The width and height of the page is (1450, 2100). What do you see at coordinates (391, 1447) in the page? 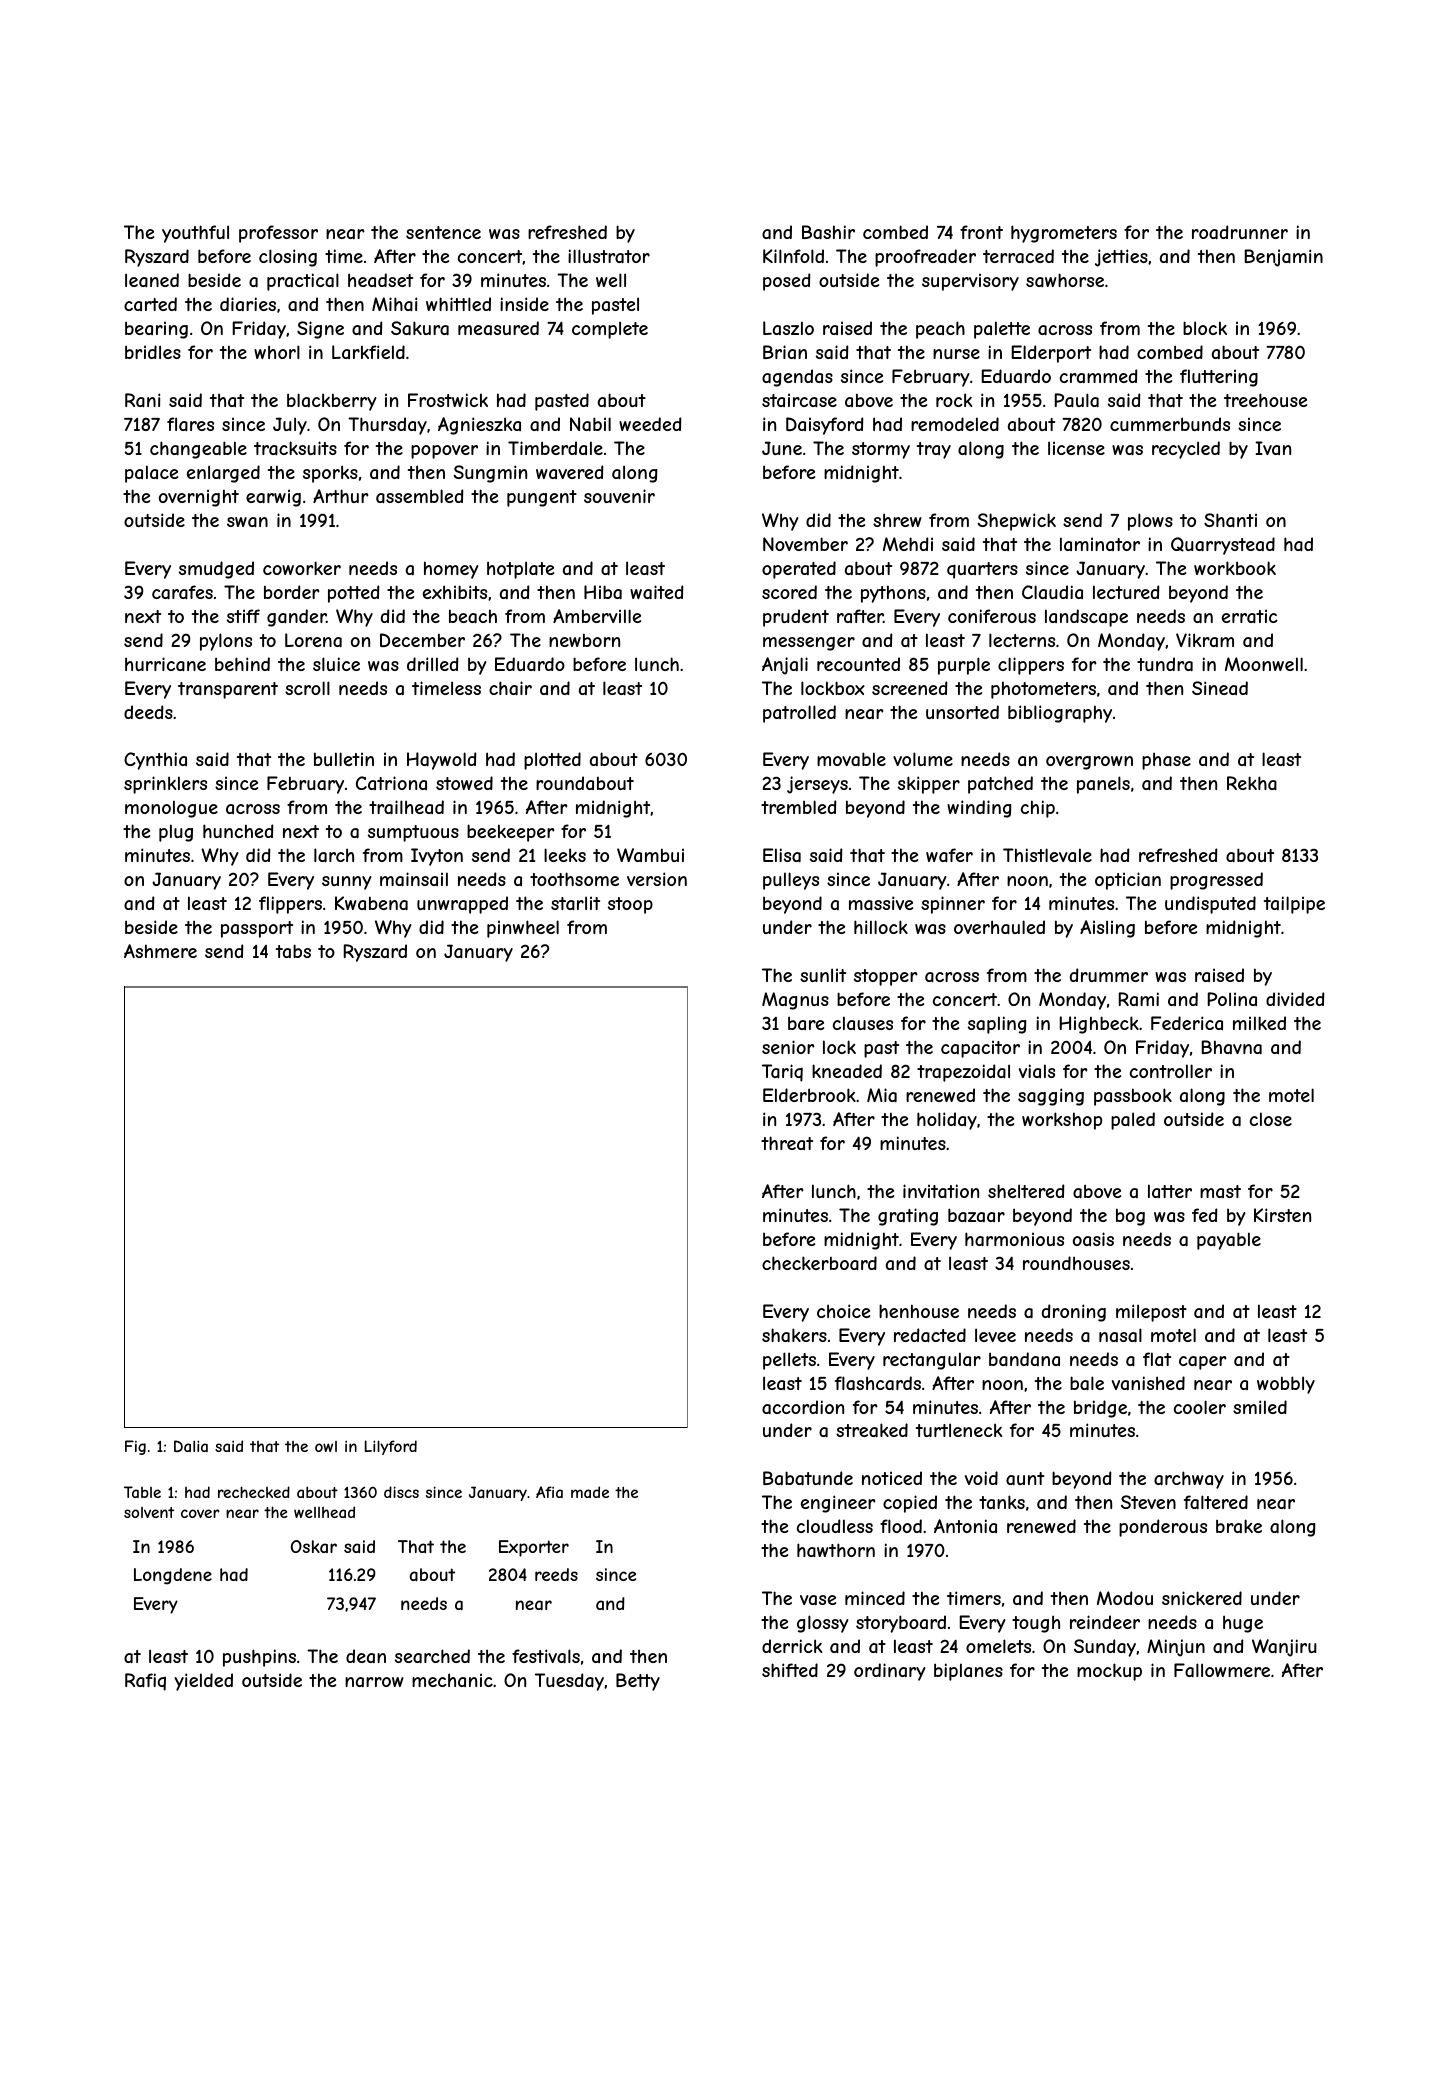
I see `Lilyford` at bounding box center [391, 1447].
